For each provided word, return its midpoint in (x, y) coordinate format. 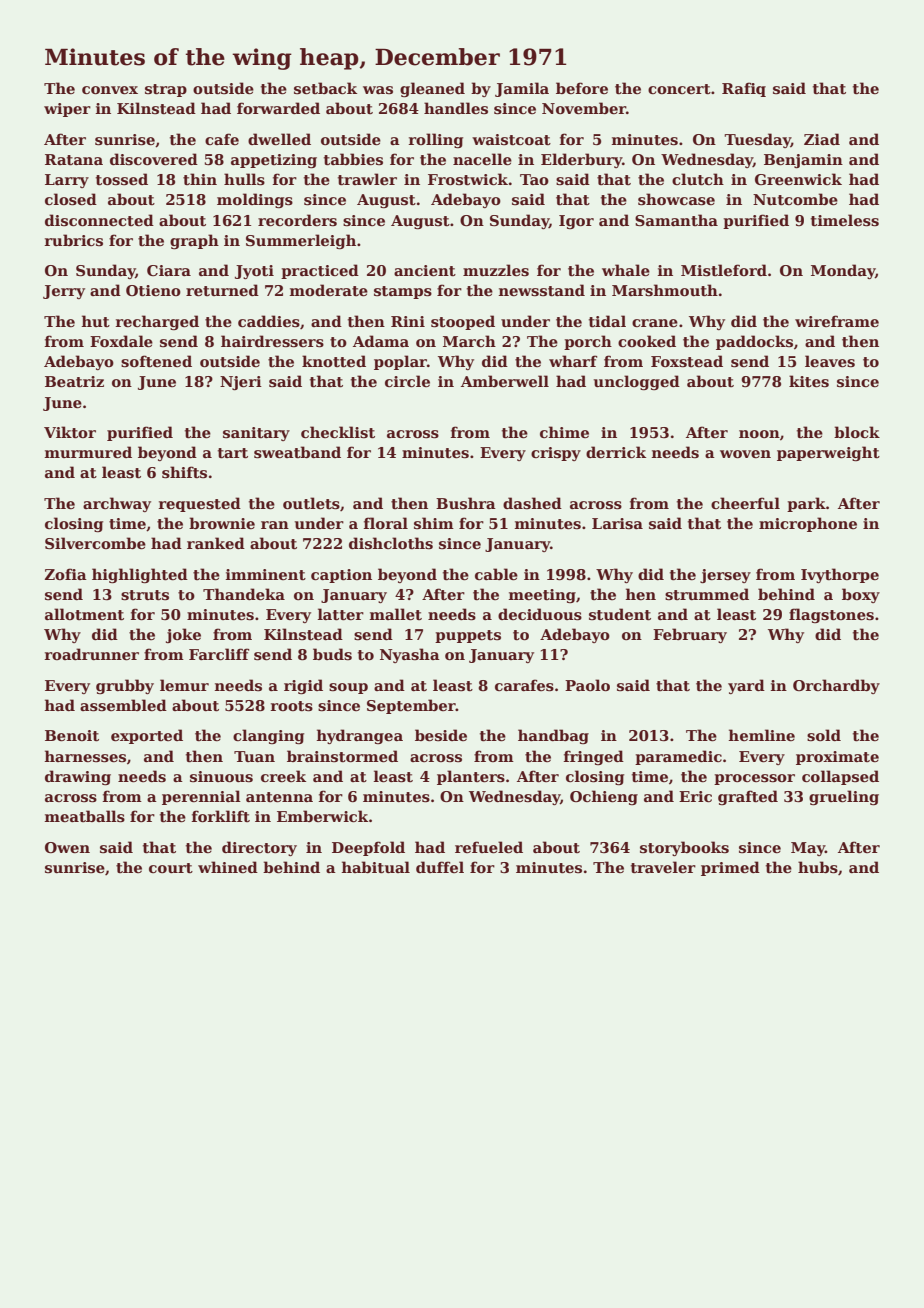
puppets (468, 636)
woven (745, 454)
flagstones (831, 615)
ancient (425, 270)
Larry (67, 181)
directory (259, 848)
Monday (843, 271)
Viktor (70, 432)
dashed (532, 503)
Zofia (66, 574)
